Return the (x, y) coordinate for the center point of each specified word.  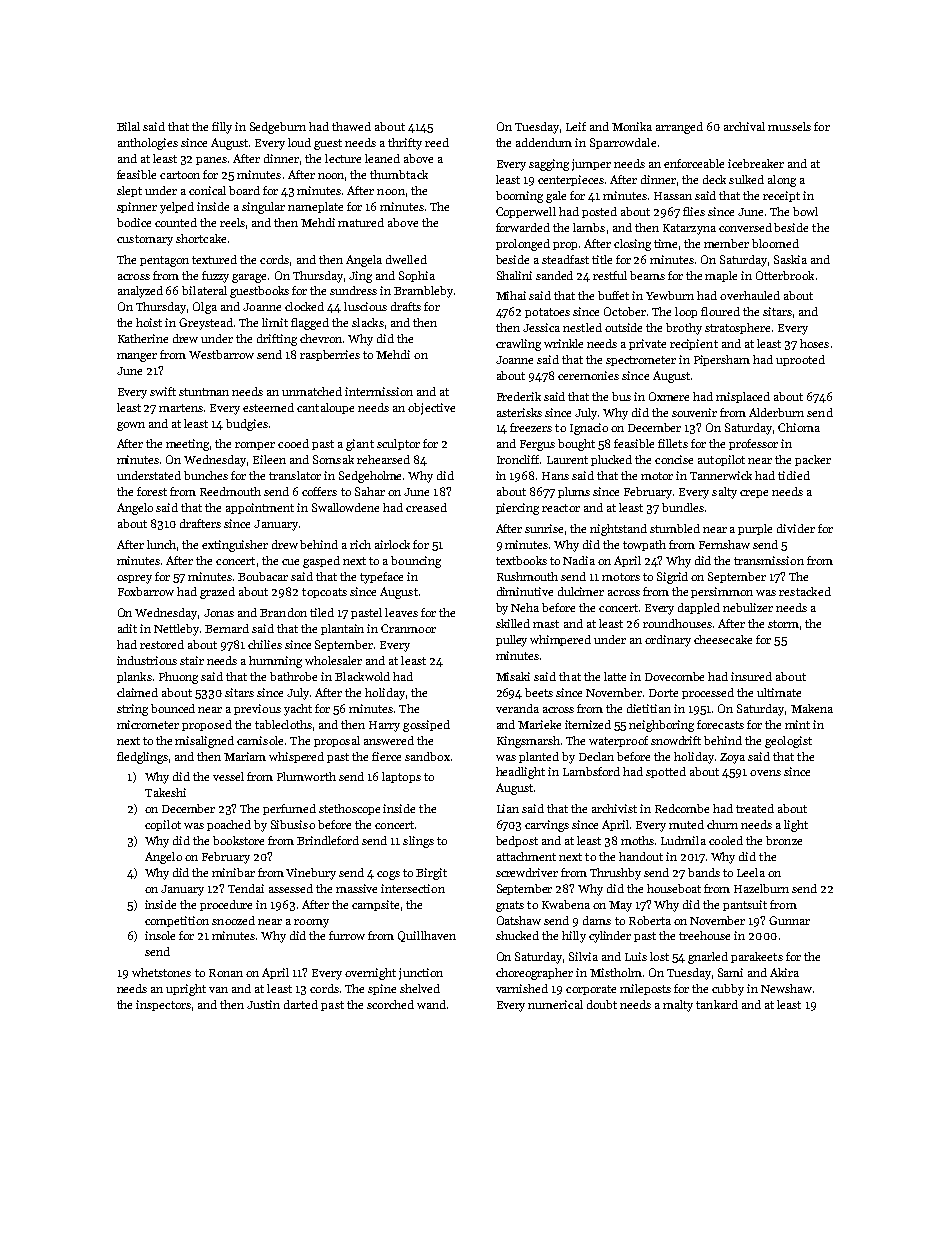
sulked (746, 179)
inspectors (163, 1005)
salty (724, 493)
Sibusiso (293, 824)
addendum (544, 142)
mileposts (645, 989)
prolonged (523, 245)
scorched (390, 1004)
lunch (161, 544)
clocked (304, 306)
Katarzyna (689, 229)
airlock (392, 544)
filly (222, 128)
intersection (413, 888)
